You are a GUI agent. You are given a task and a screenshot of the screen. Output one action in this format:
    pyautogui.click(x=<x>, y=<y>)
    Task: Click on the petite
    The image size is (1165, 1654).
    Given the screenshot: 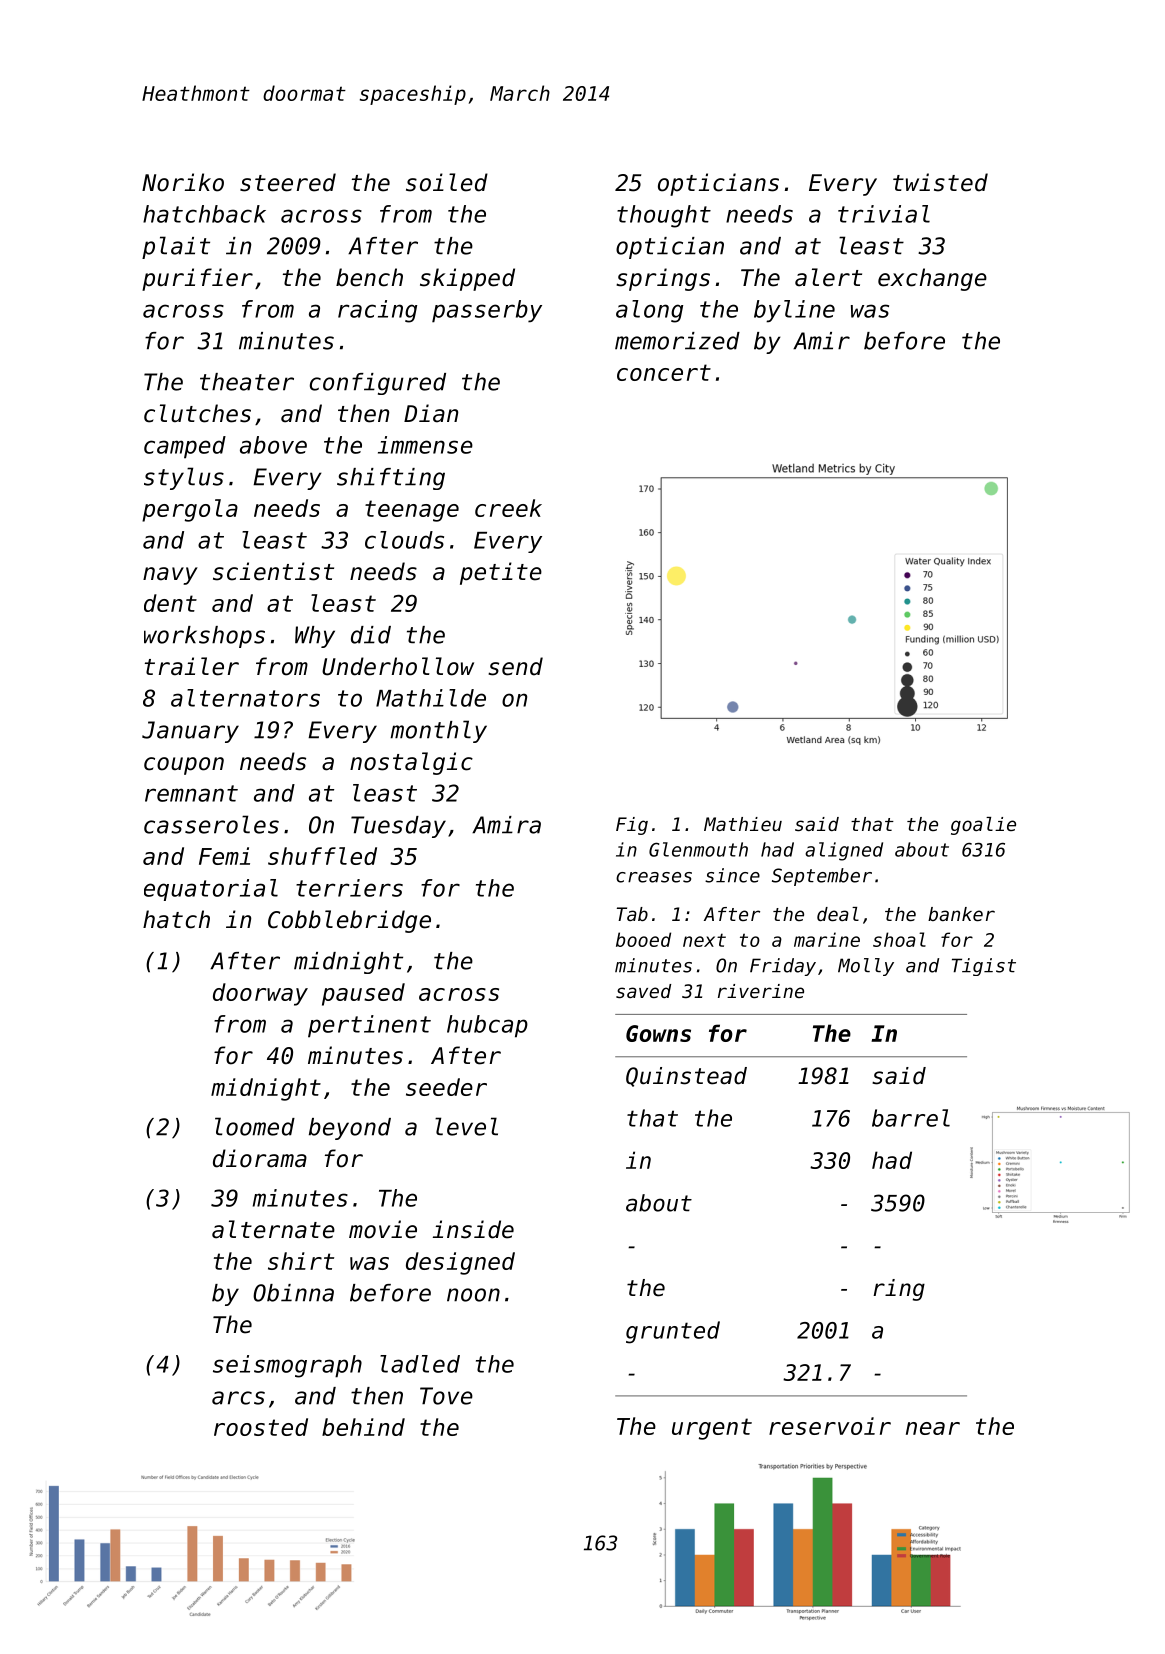 What is the action you would take?
    pyautogui.click(x=501, y=573)
